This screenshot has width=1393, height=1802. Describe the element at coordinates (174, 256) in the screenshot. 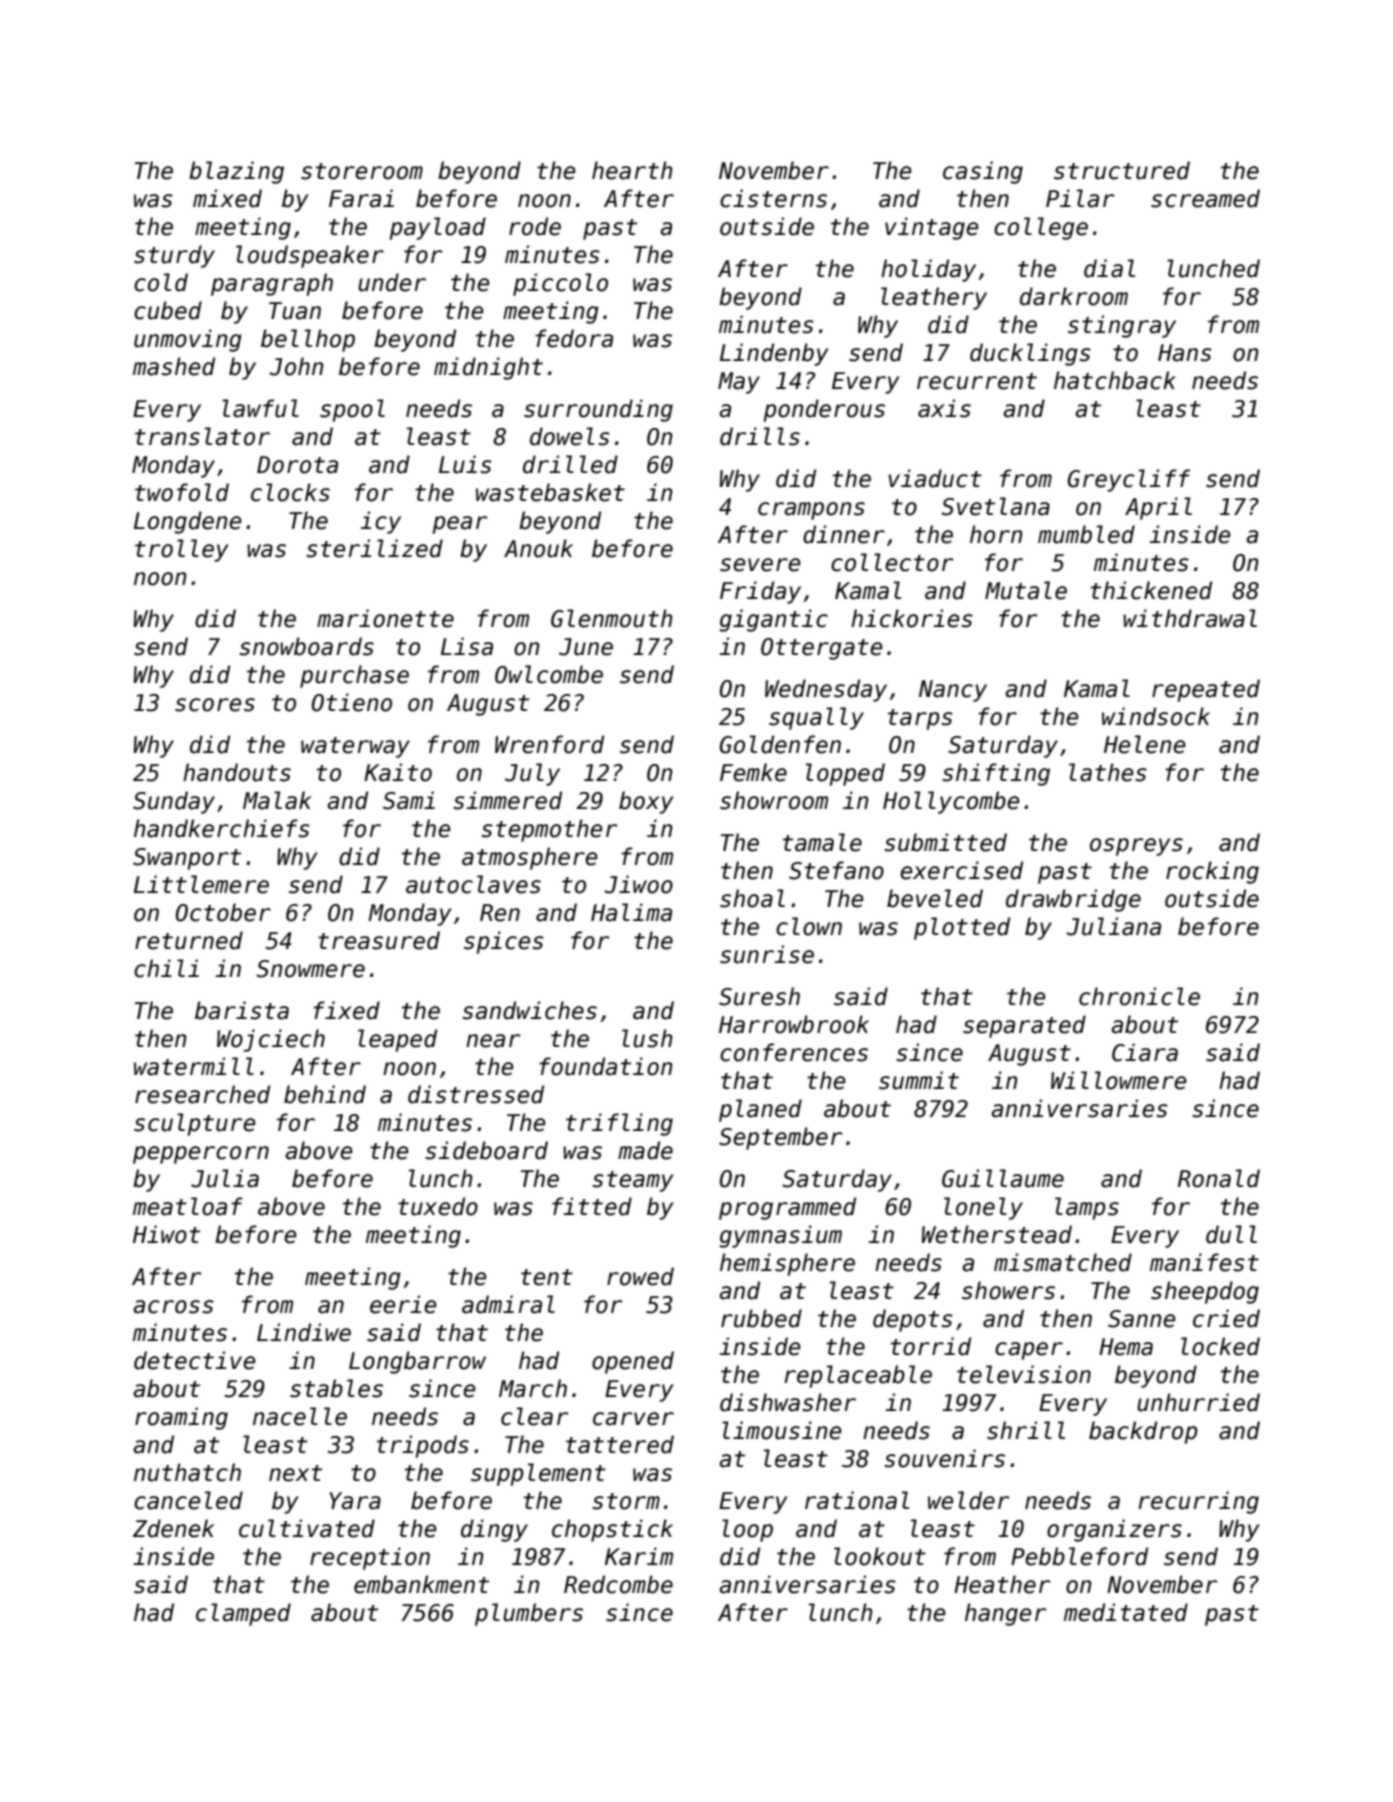

I see `sturdy` at that location.
